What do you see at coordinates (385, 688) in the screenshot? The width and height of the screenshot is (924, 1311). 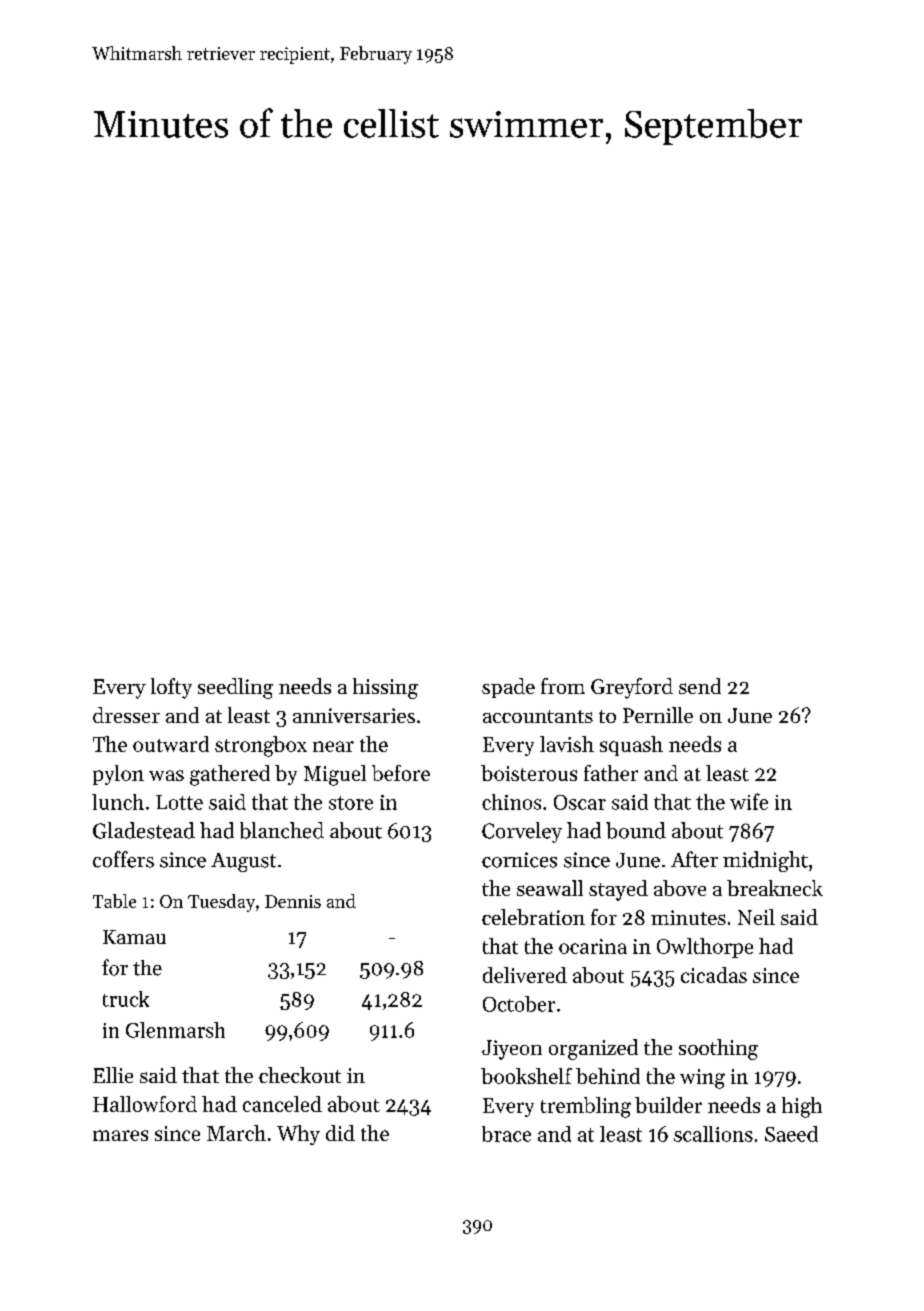 I see `hissing` at bounding box center [385, 688].
